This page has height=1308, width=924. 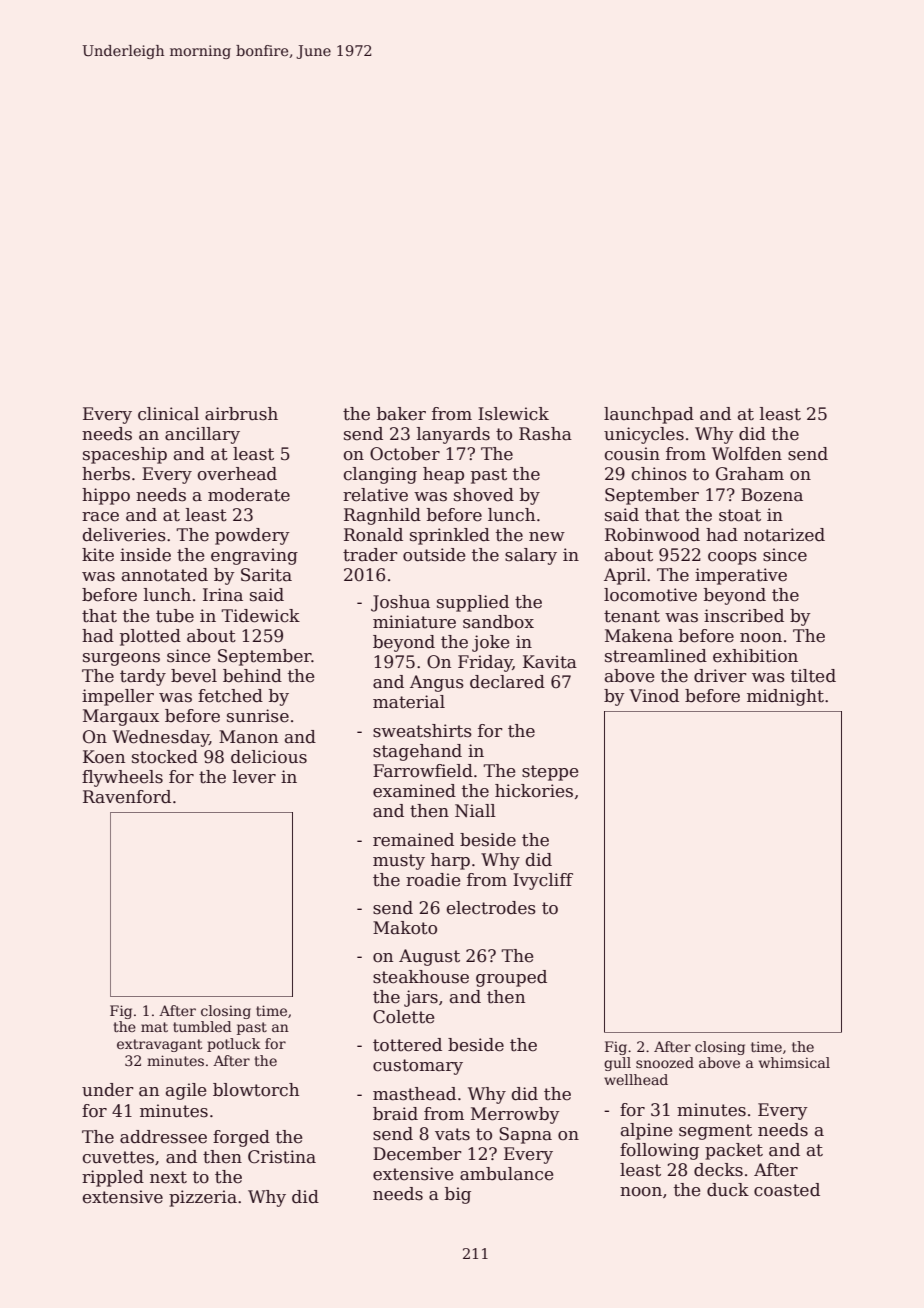 I want to click on moderate, so click(x=249, y=495).
